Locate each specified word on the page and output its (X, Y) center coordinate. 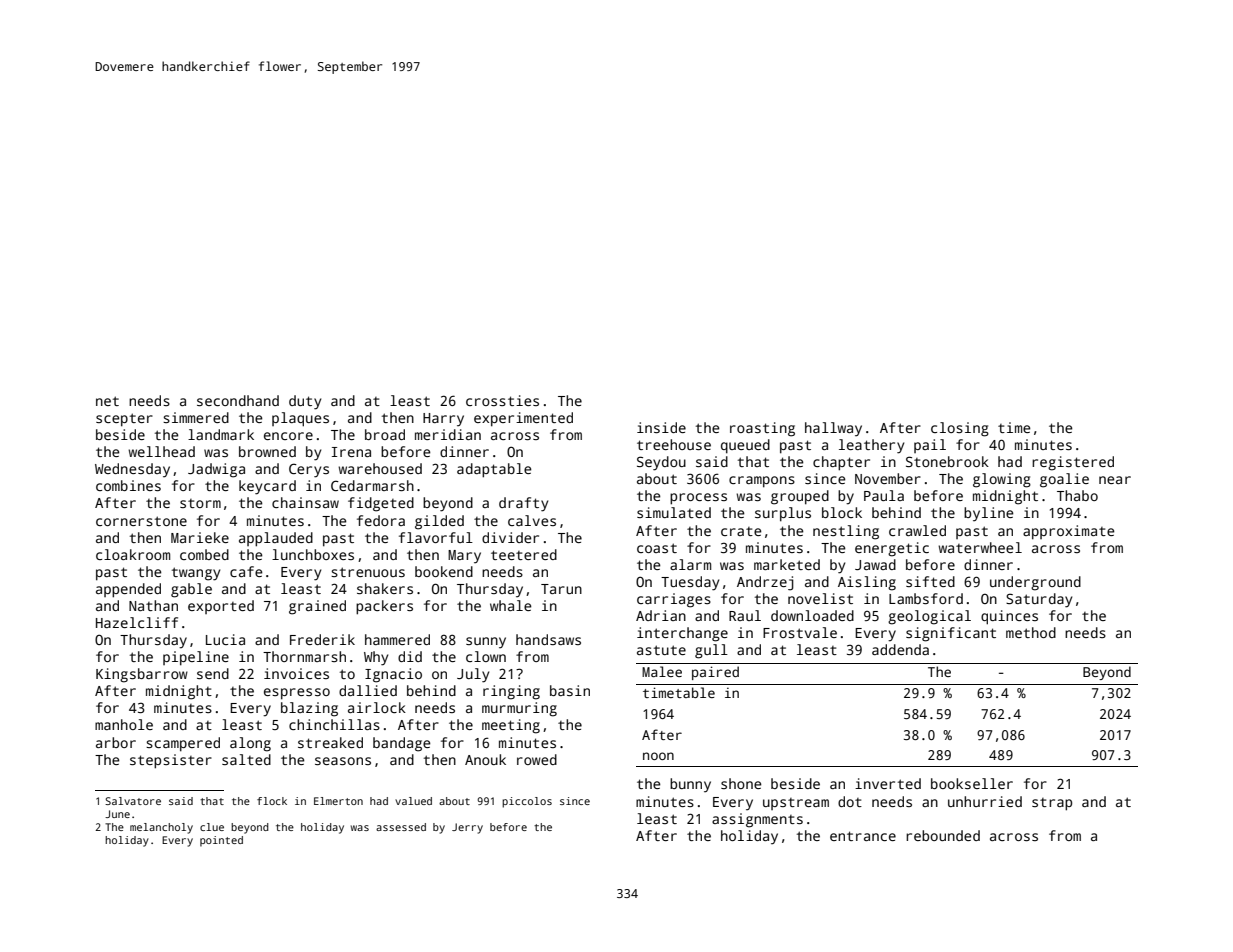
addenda (900, 649)
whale (510, 605)
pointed (221, 841)
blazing (309, 709)
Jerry (467, 828)
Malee (662, 671)
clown (486, 656)
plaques (300, 419)
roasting (762, 429)
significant (951, 634)
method (1031, 632)
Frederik (322, 639)
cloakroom (133, 554)
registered (1073, 463)
